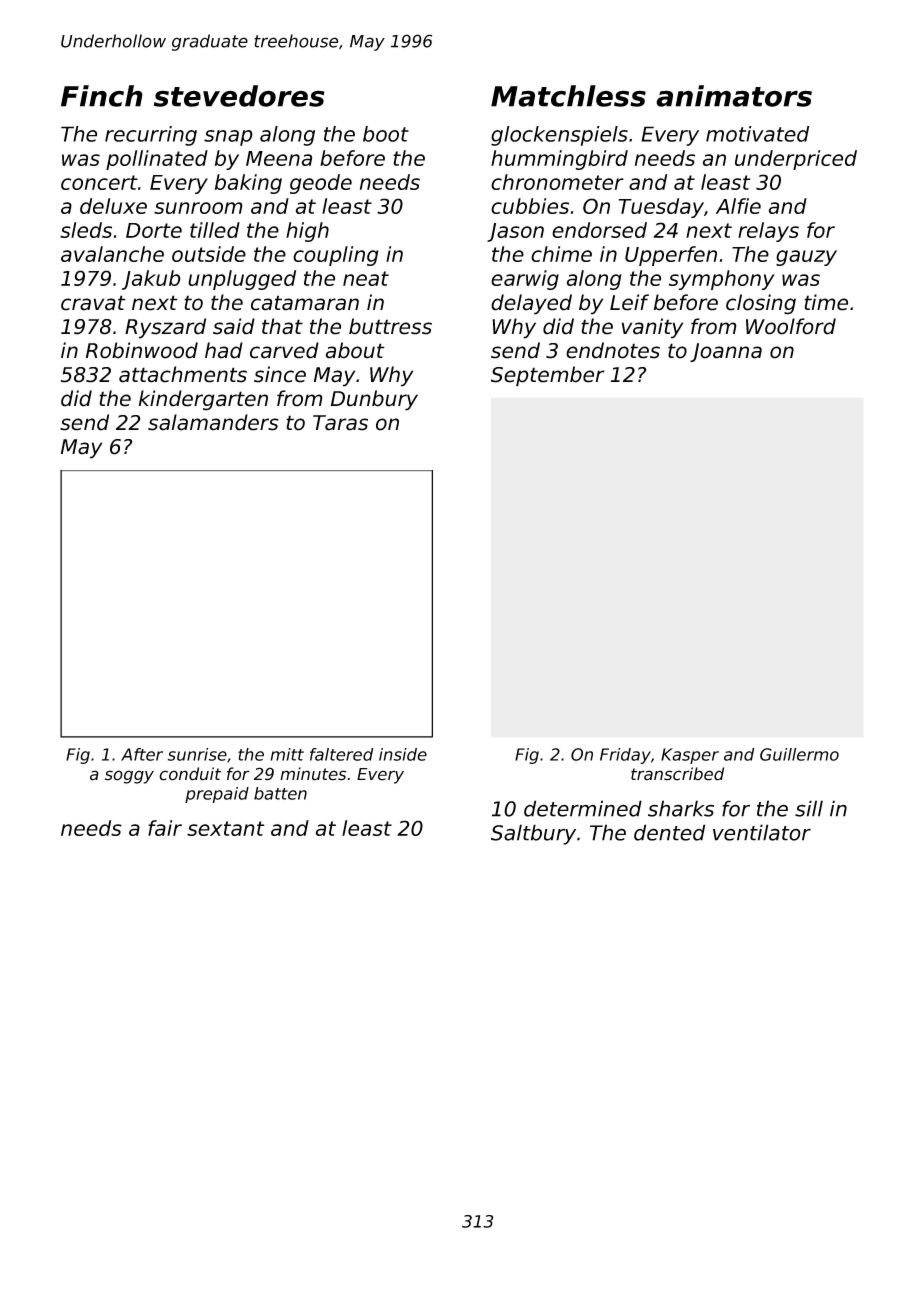  What do you see at coordinates (762, 832) in the page?
I see `ventilator` at bounding box center [762, 832].
